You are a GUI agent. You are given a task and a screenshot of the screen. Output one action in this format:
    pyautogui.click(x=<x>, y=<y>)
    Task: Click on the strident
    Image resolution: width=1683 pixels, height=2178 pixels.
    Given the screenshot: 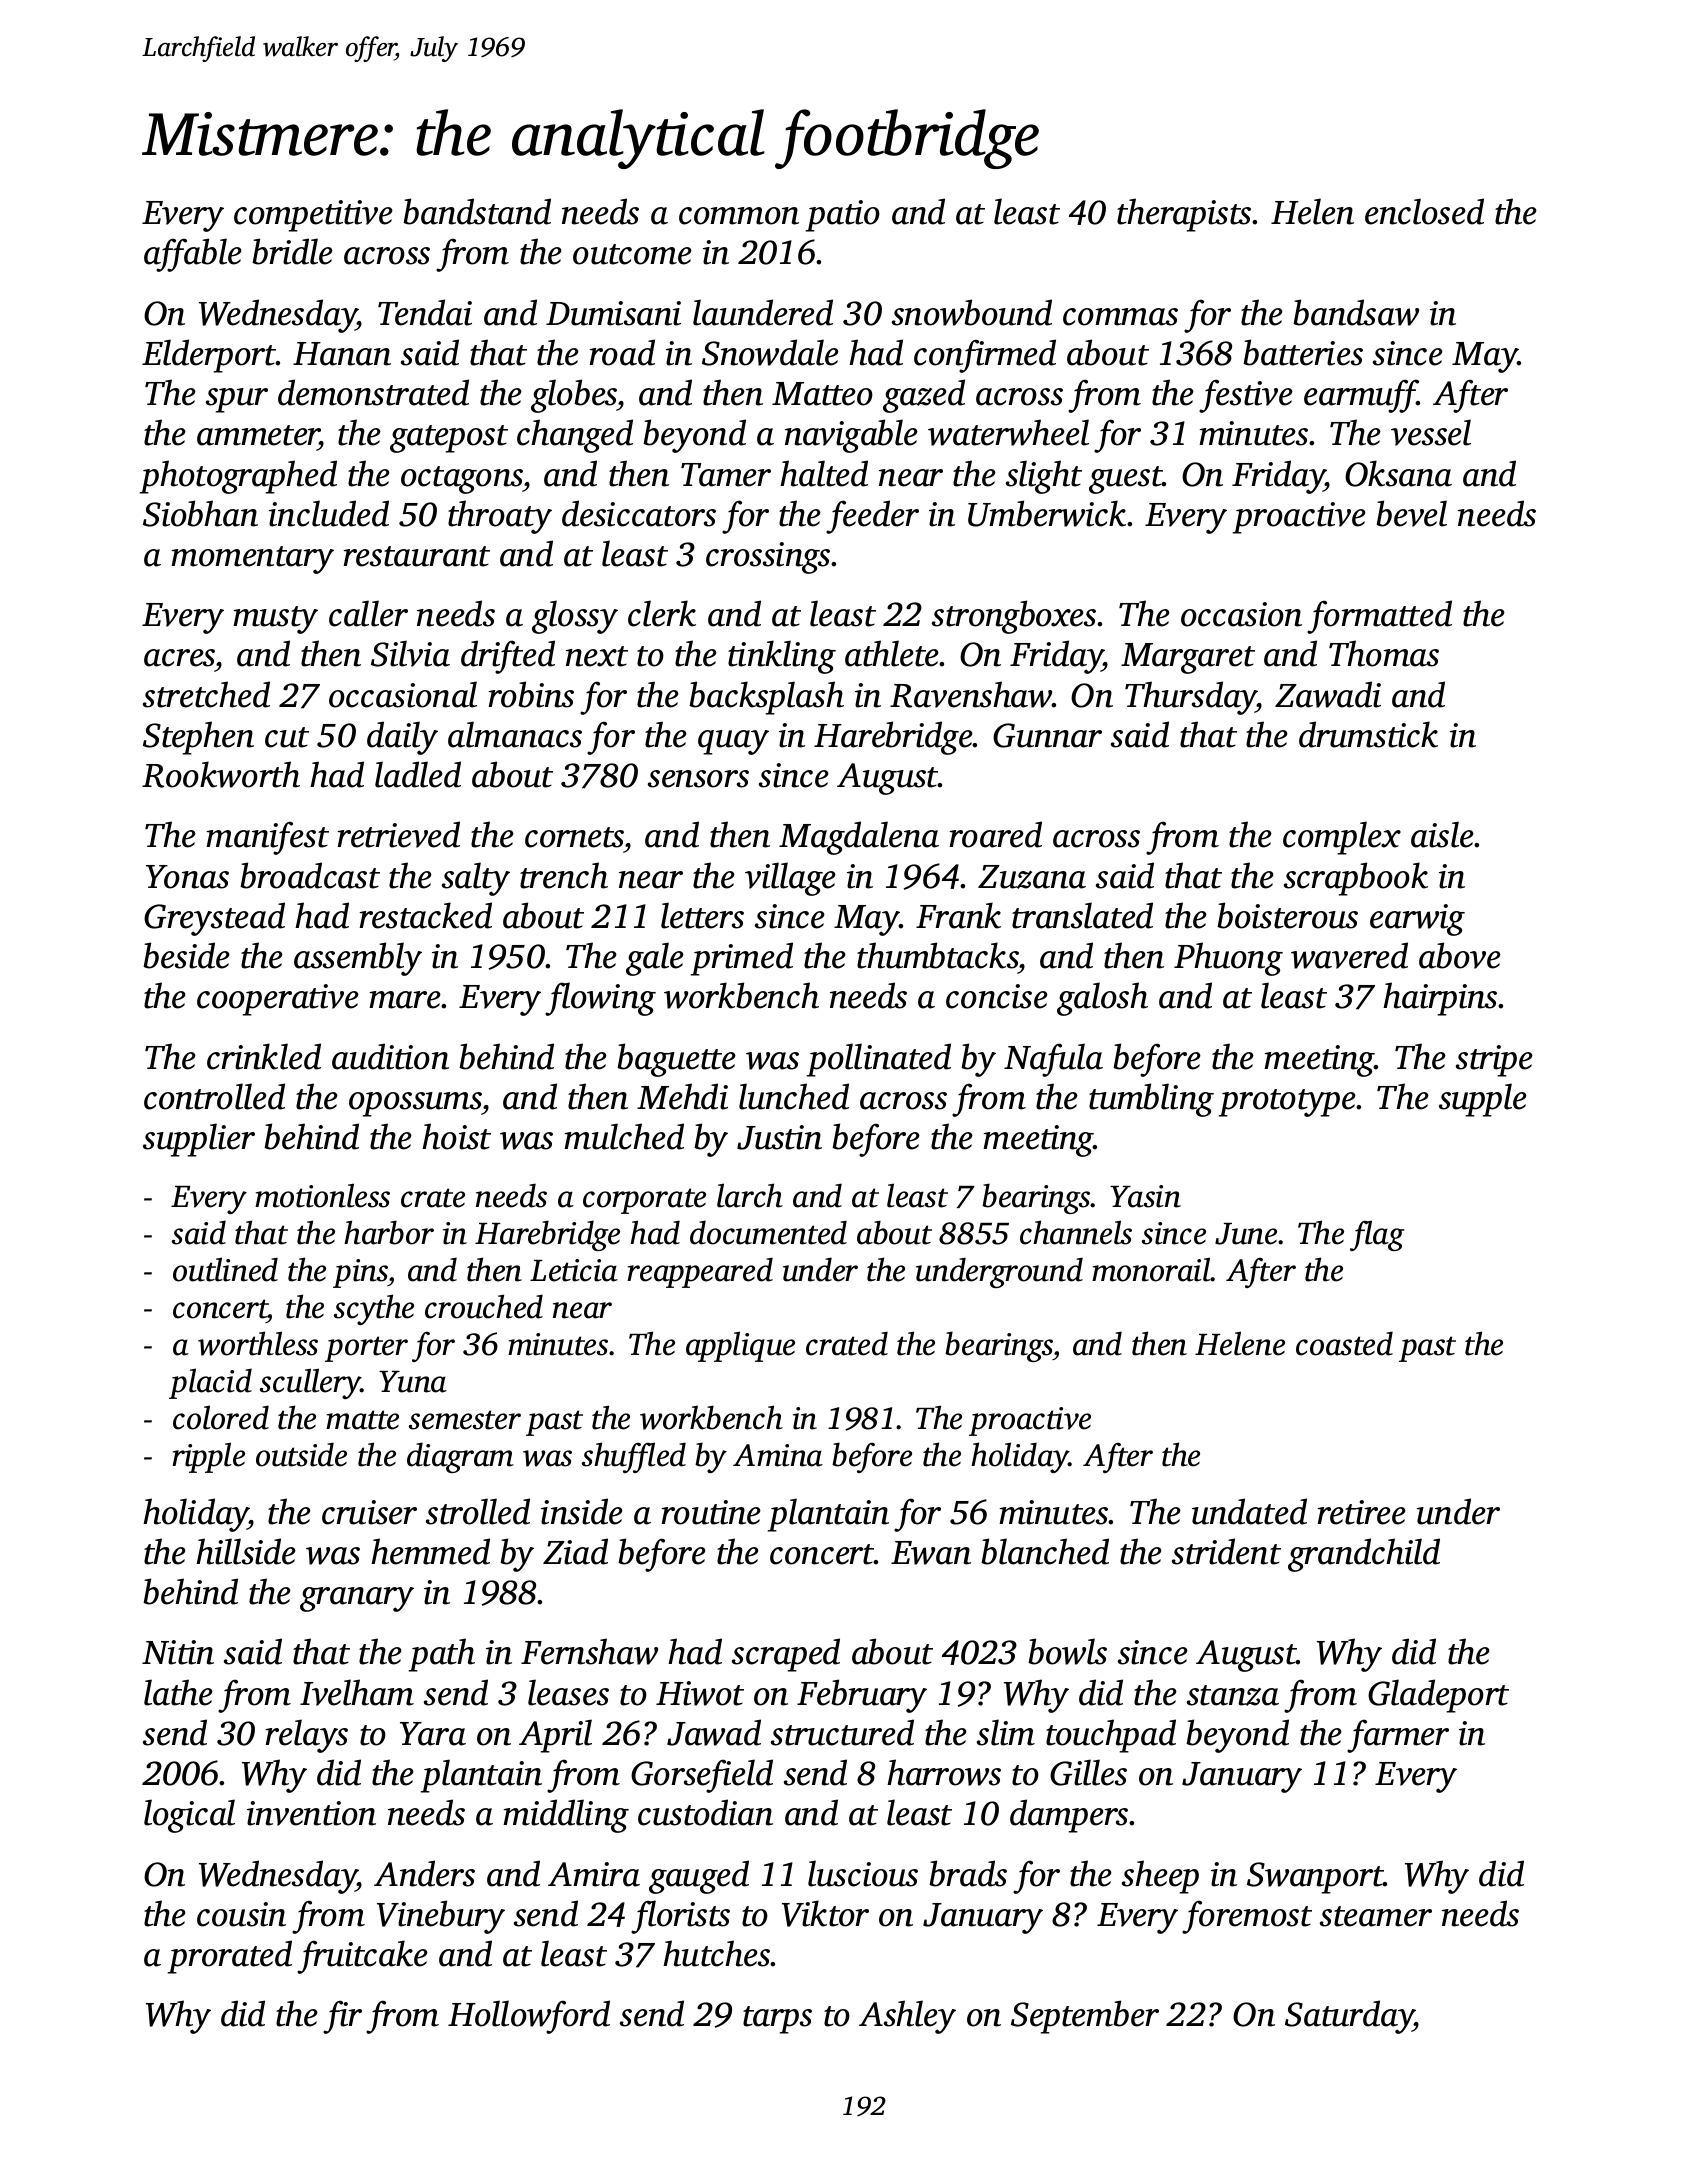 What is the action you would take?
    pyautogui.click(x=1226, y=1551)
